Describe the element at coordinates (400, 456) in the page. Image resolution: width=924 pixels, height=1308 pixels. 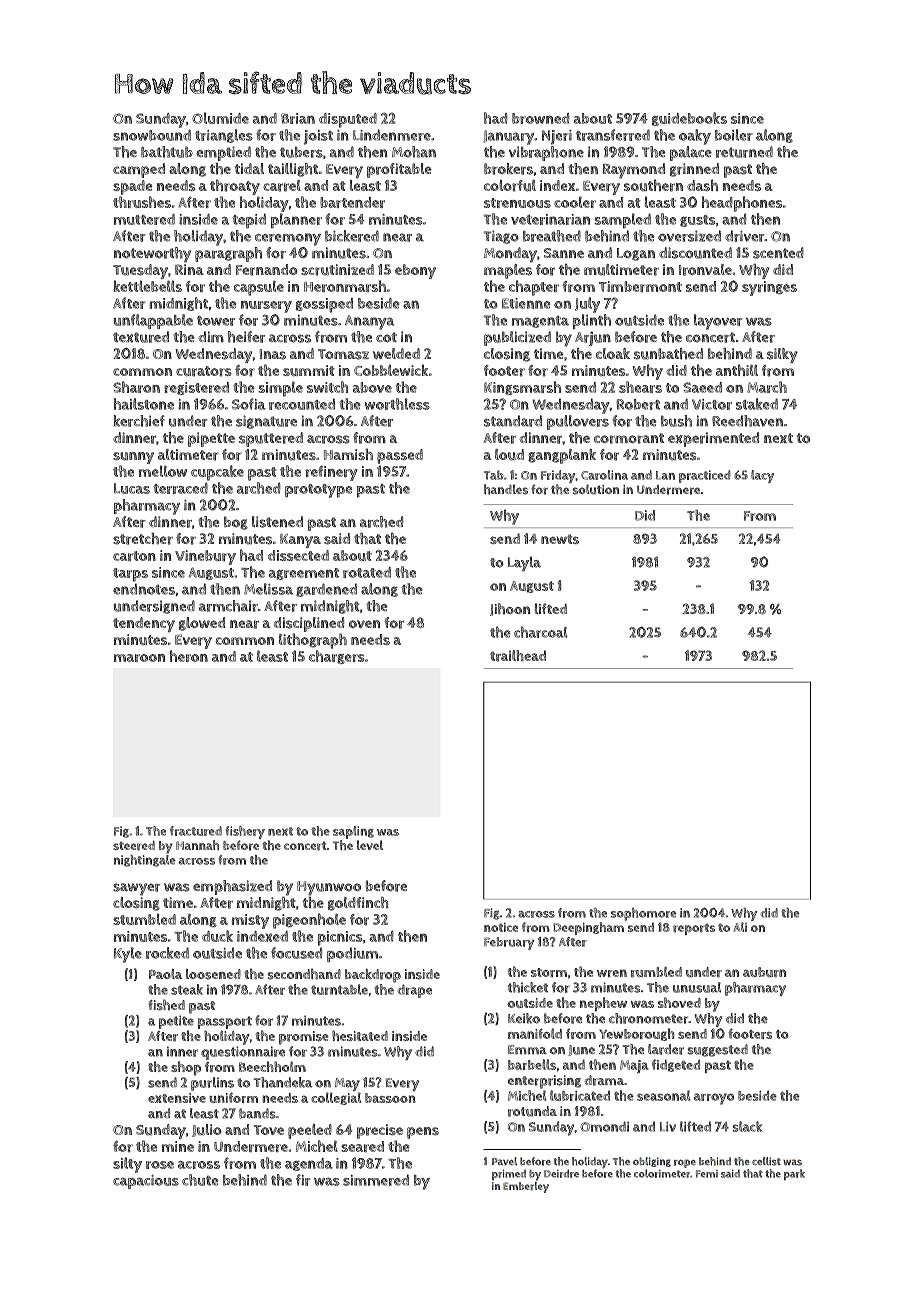
I see `passed` at that location.
